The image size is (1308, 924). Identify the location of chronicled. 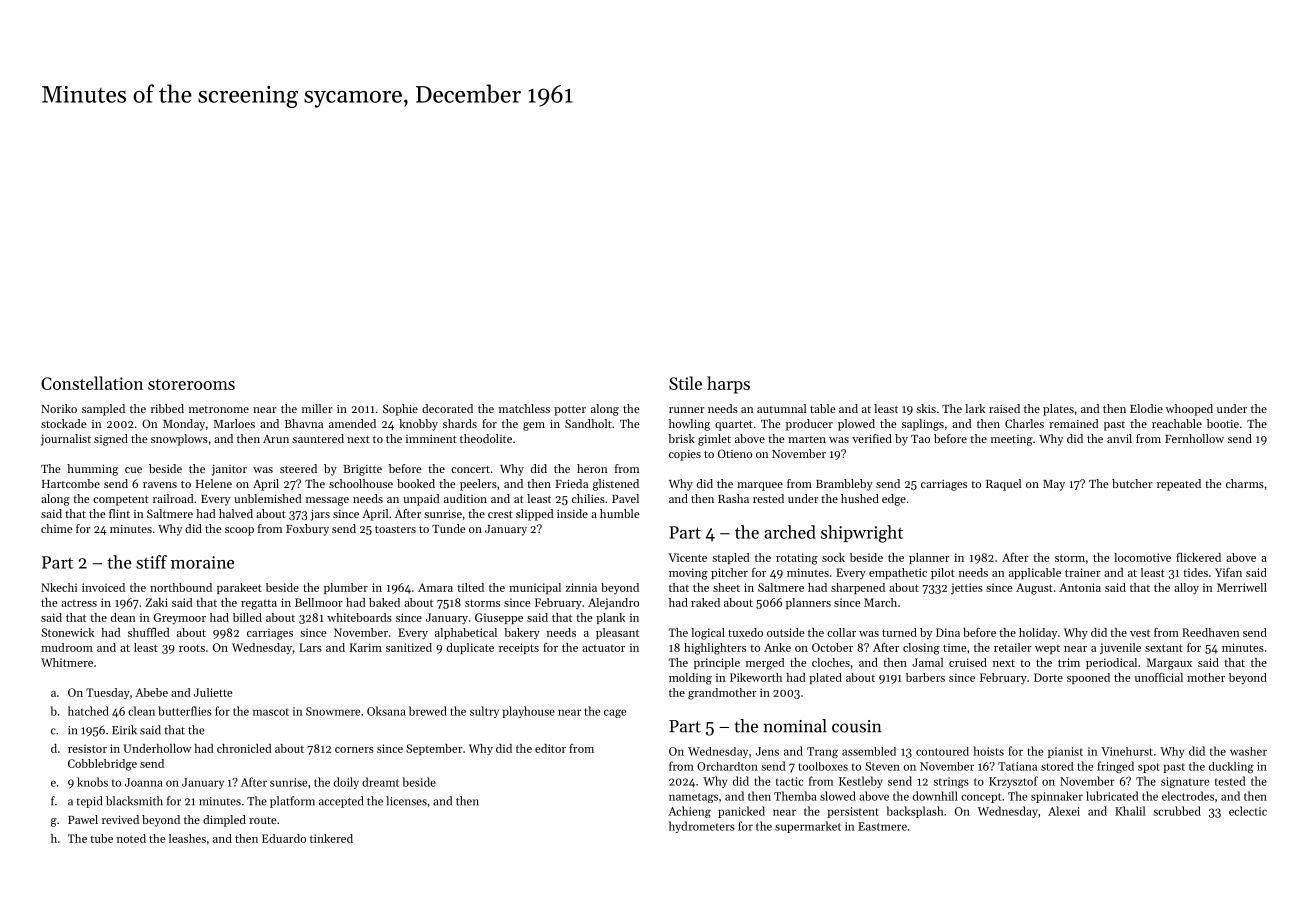
(244, 748).
